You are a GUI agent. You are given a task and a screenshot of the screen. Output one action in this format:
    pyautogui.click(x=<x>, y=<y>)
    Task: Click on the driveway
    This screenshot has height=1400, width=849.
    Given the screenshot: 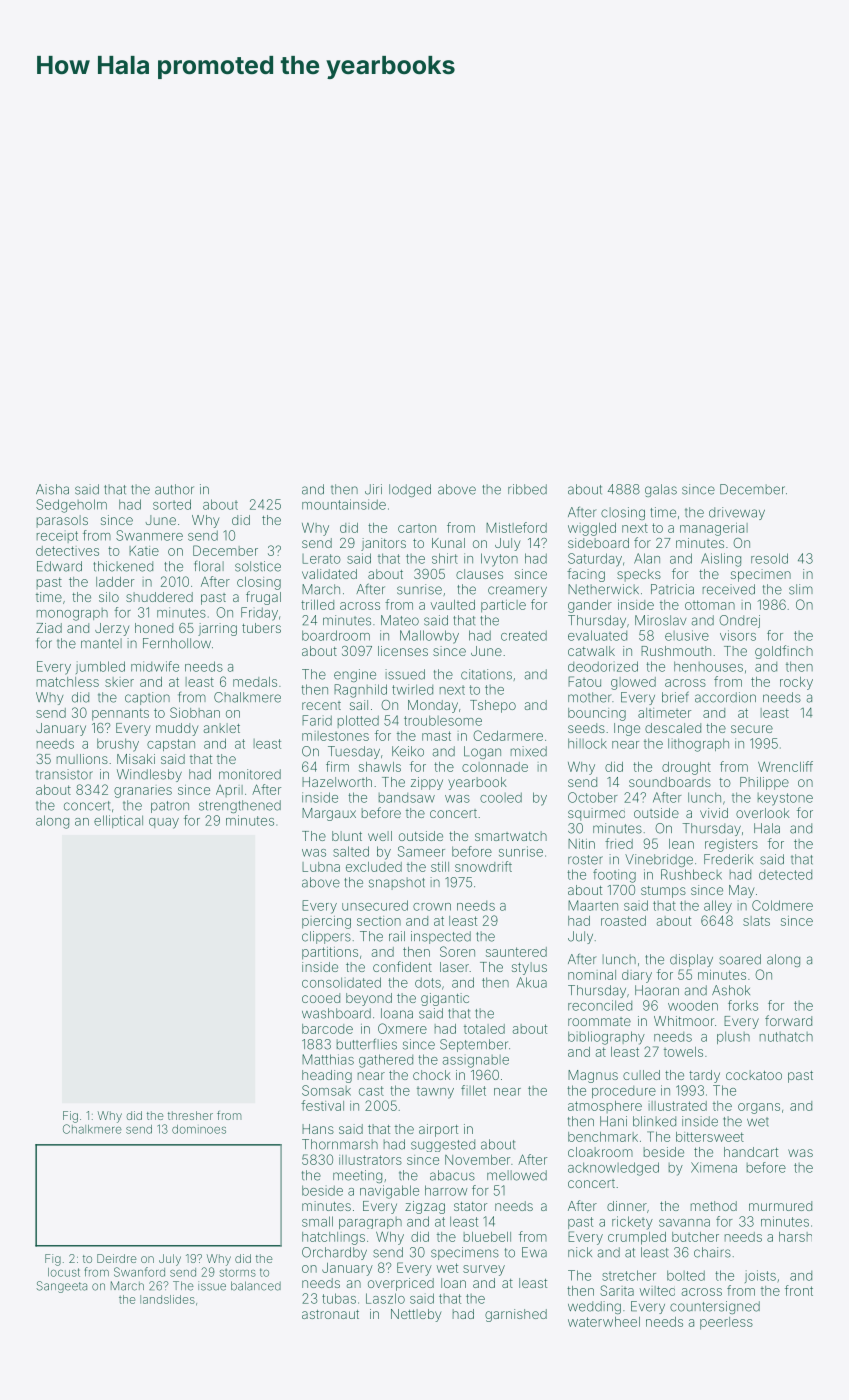 What is the action you would take?
    pyautogui.click(x=737, y=513)
